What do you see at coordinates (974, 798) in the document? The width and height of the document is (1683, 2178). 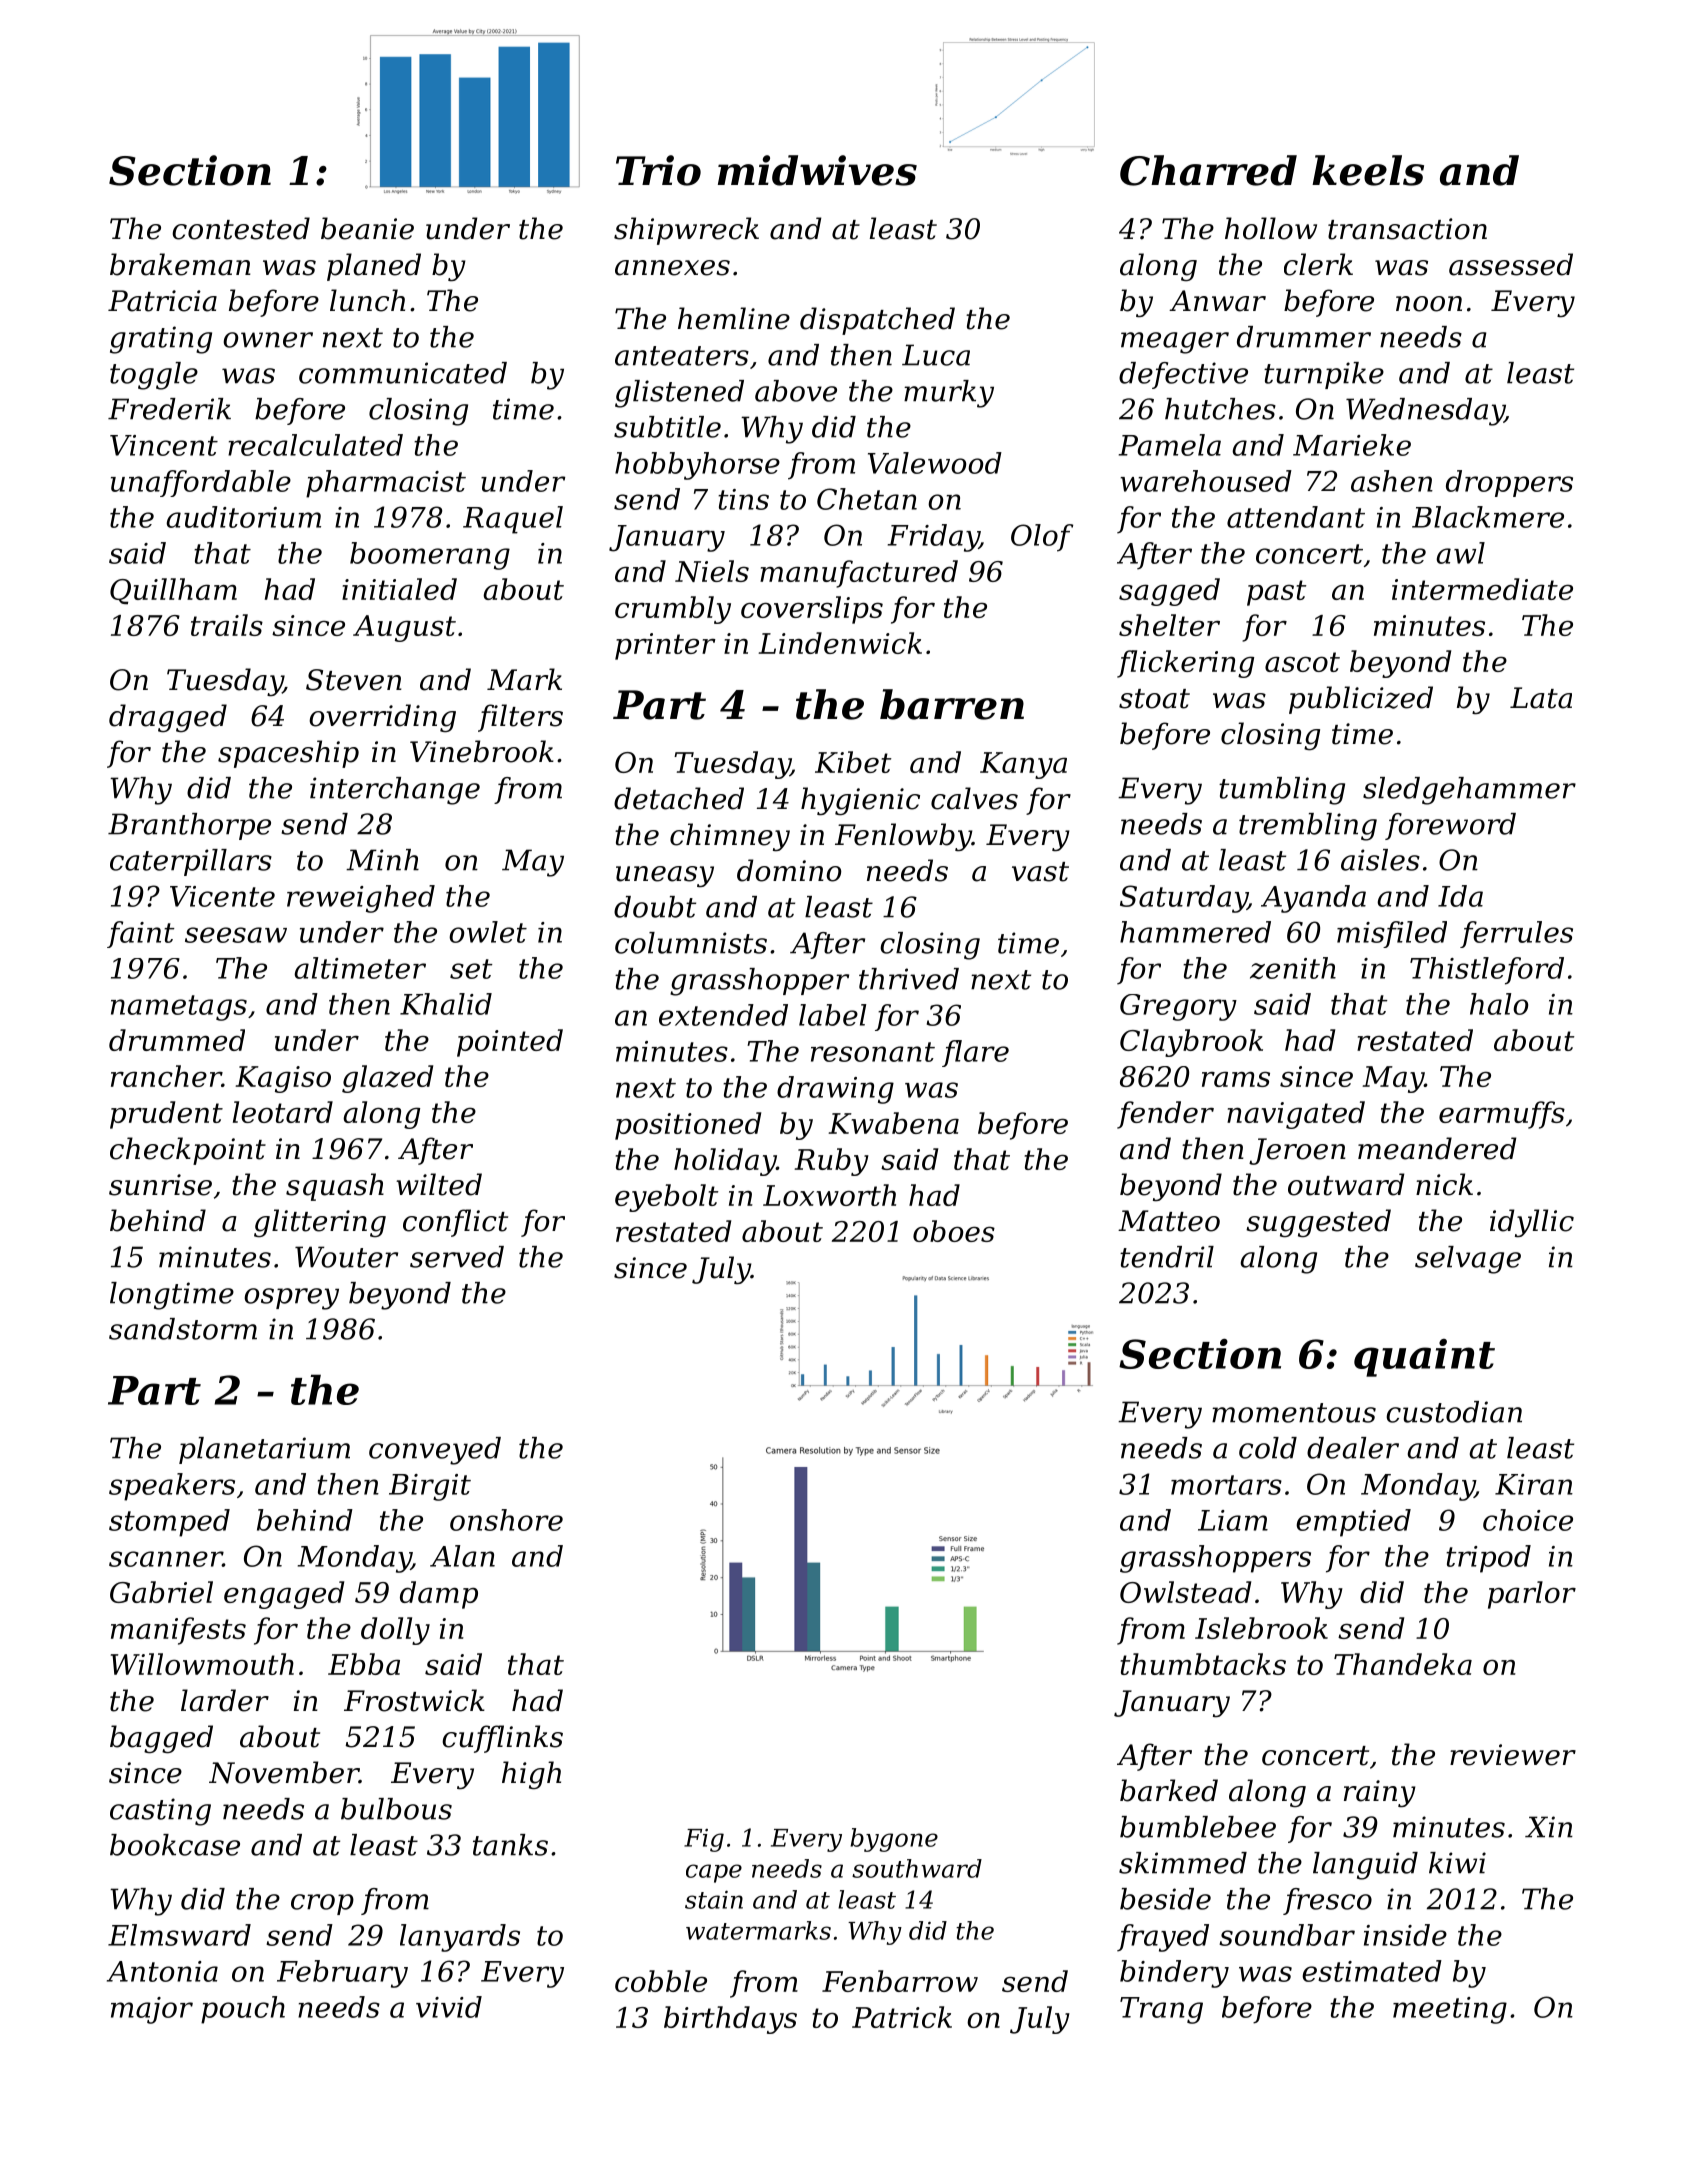 I see `calves` at bounding box center [974, 798].
